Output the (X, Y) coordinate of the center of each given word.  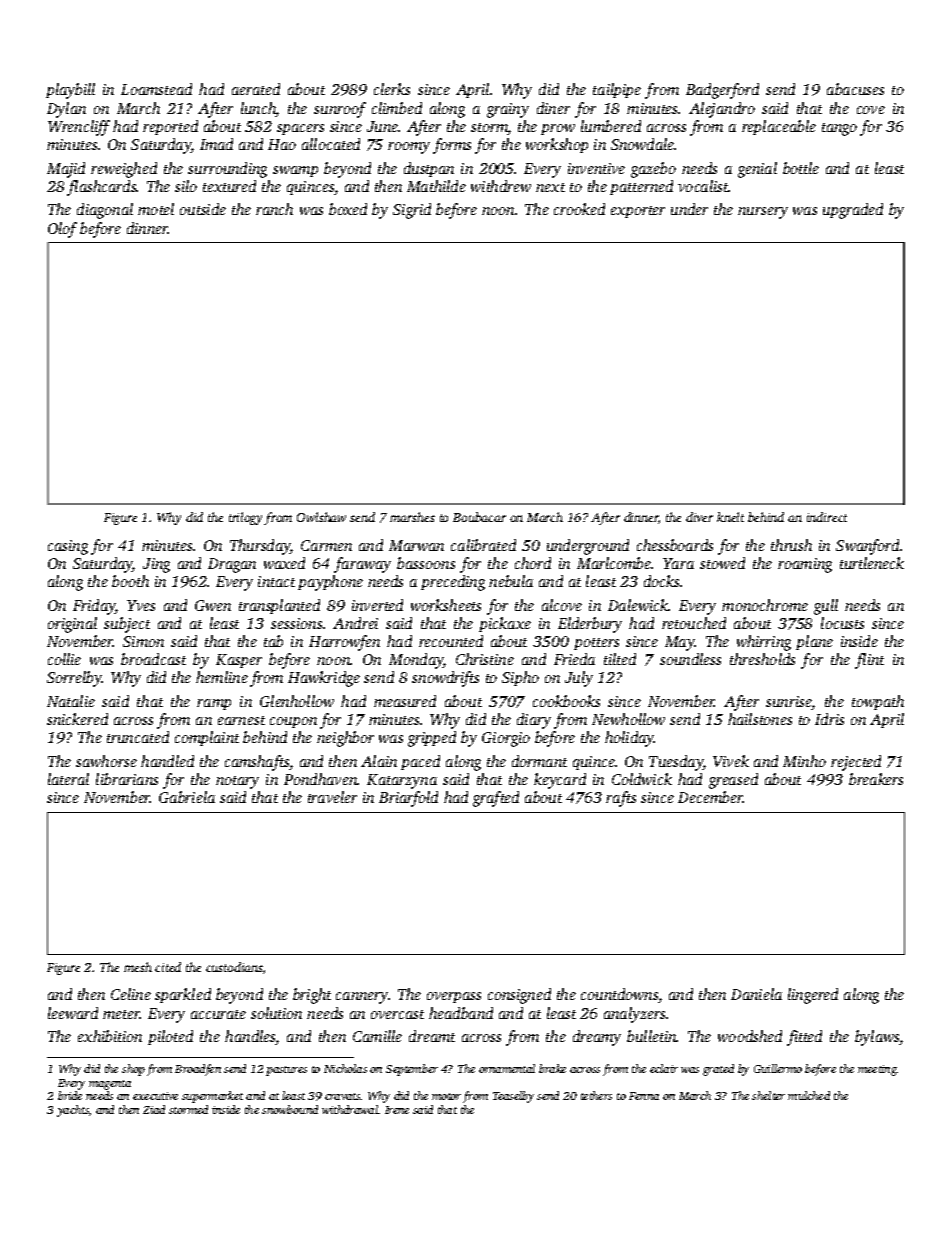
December (710, 797)
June (383, 126)
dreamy (597, 1038)
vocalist (703, 186)
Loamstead (156, 89)
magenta (110, 1085)
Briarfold (408, 799)
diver (699, 517)
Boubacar (479, 517)
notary (237, 782)
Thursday (260, 547)
